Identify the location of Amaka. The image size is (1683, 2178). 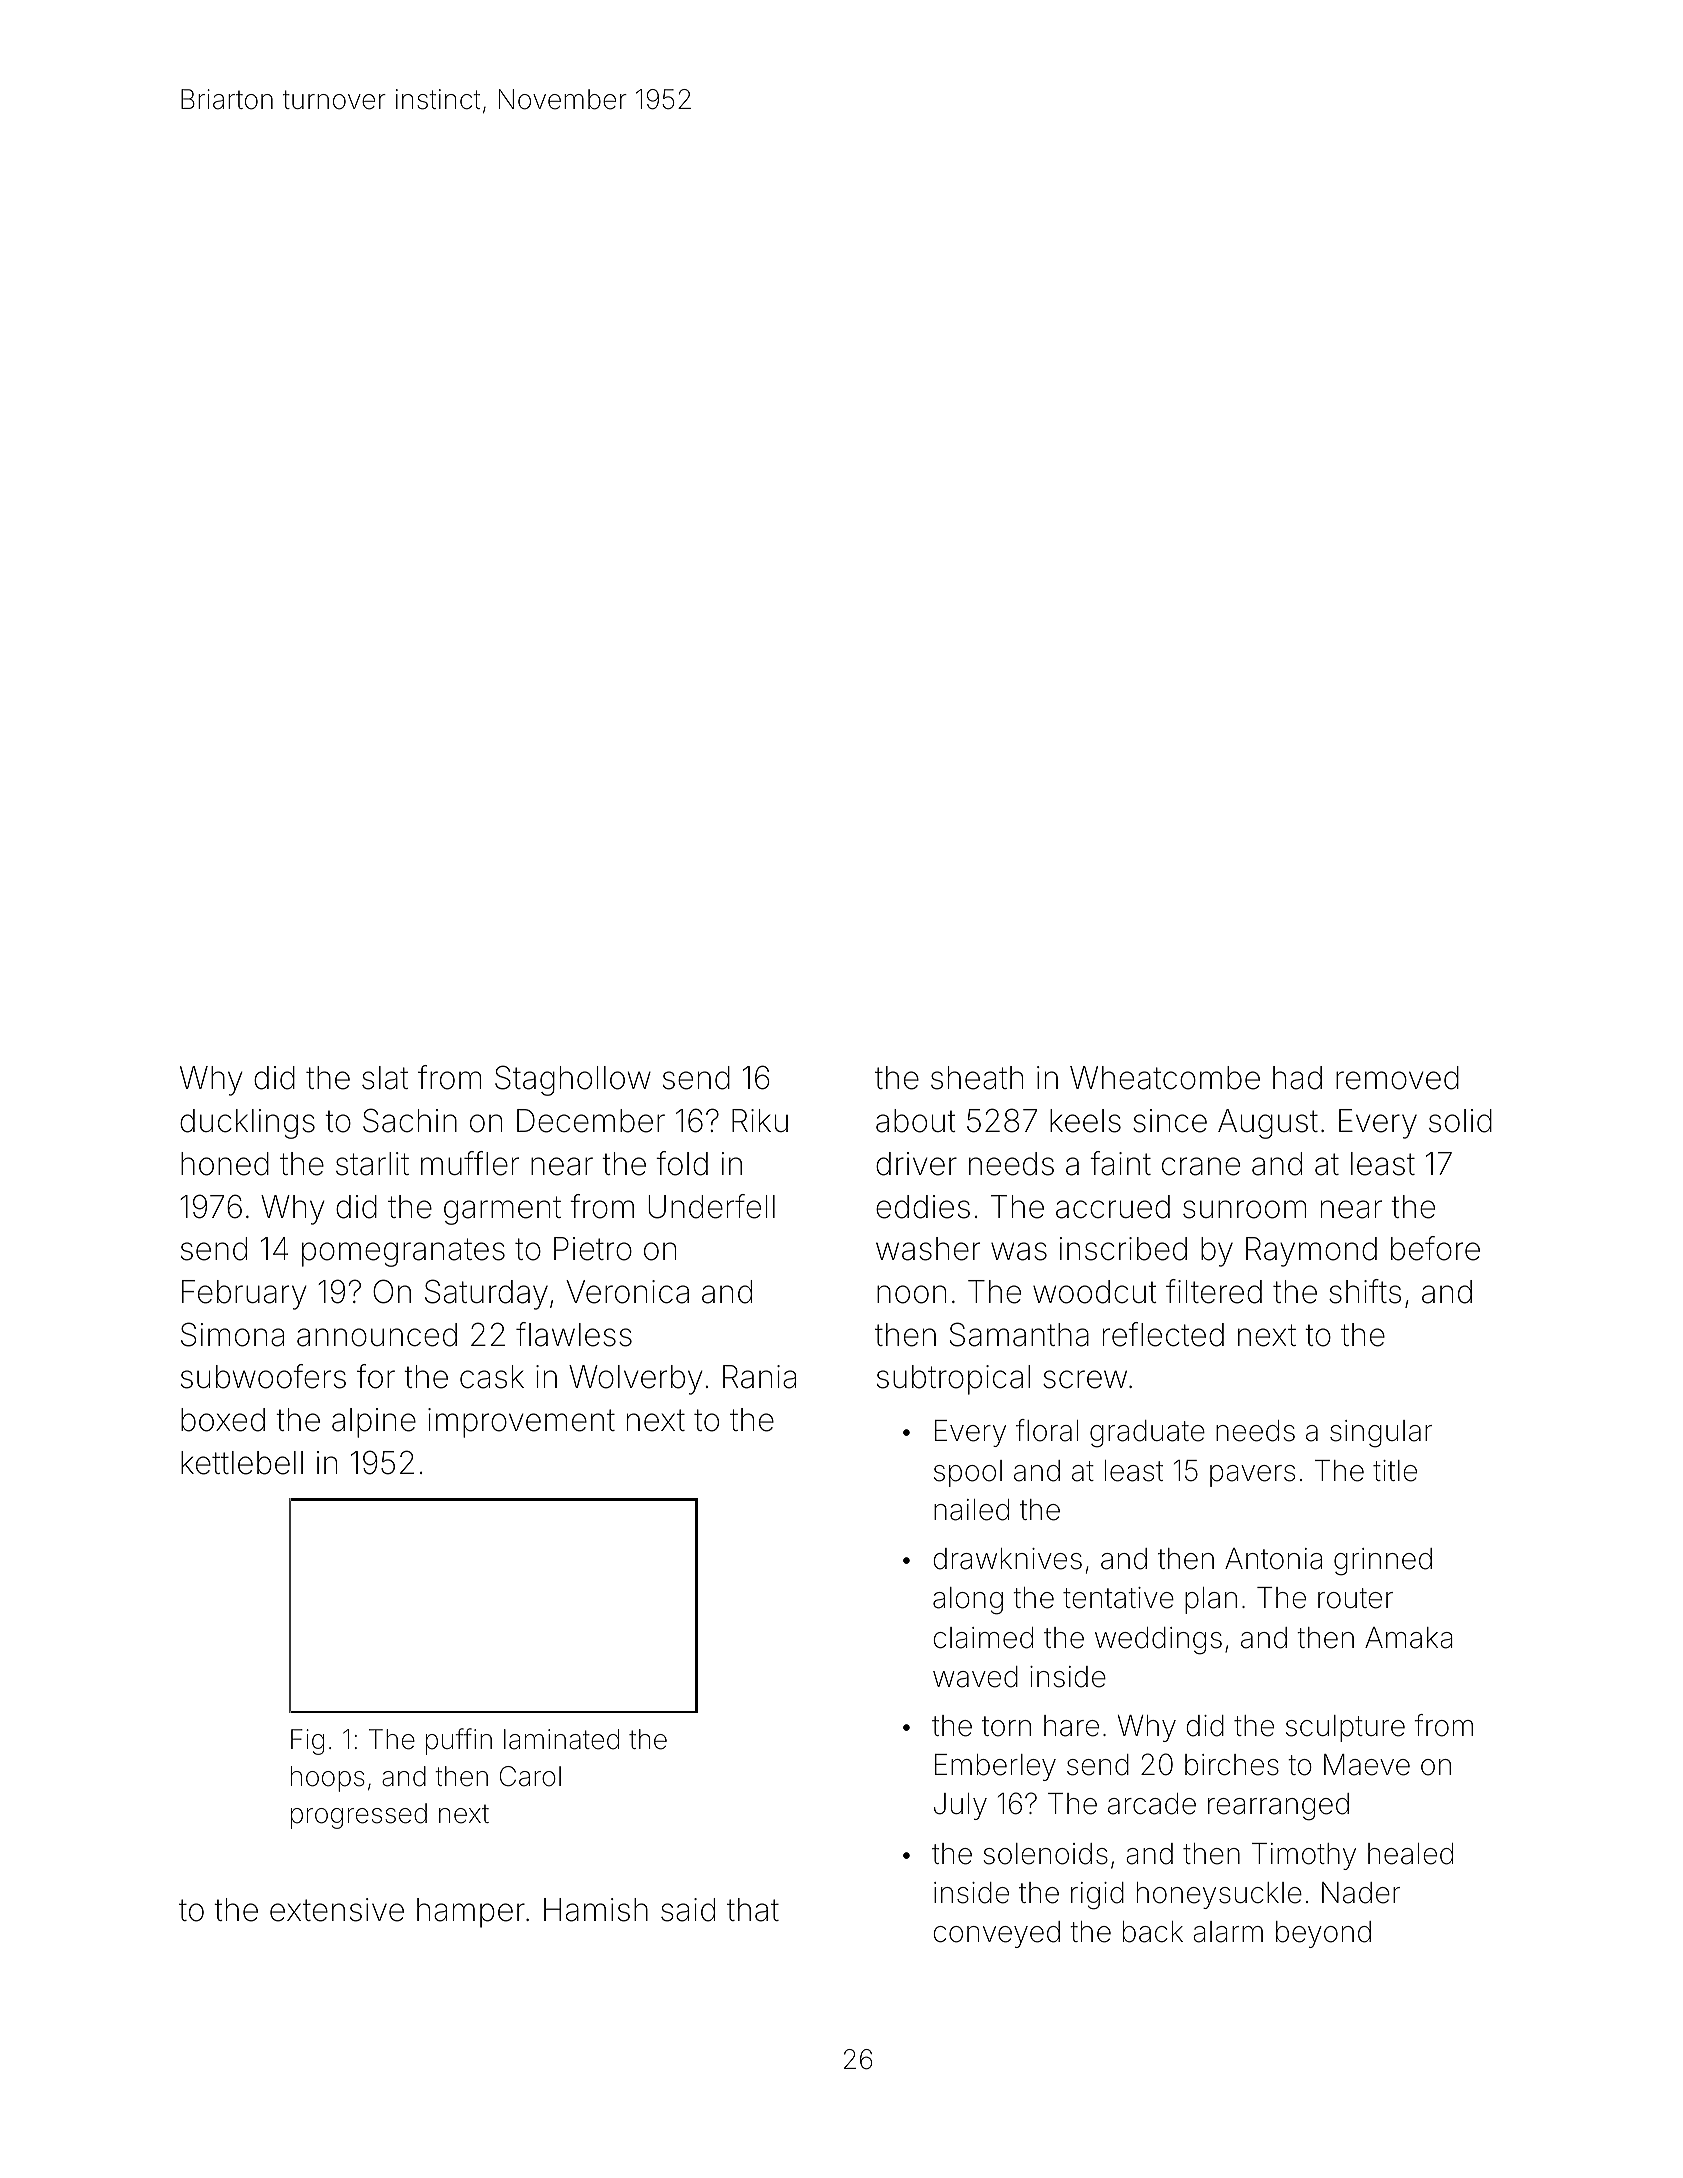
(1409, 1638).
